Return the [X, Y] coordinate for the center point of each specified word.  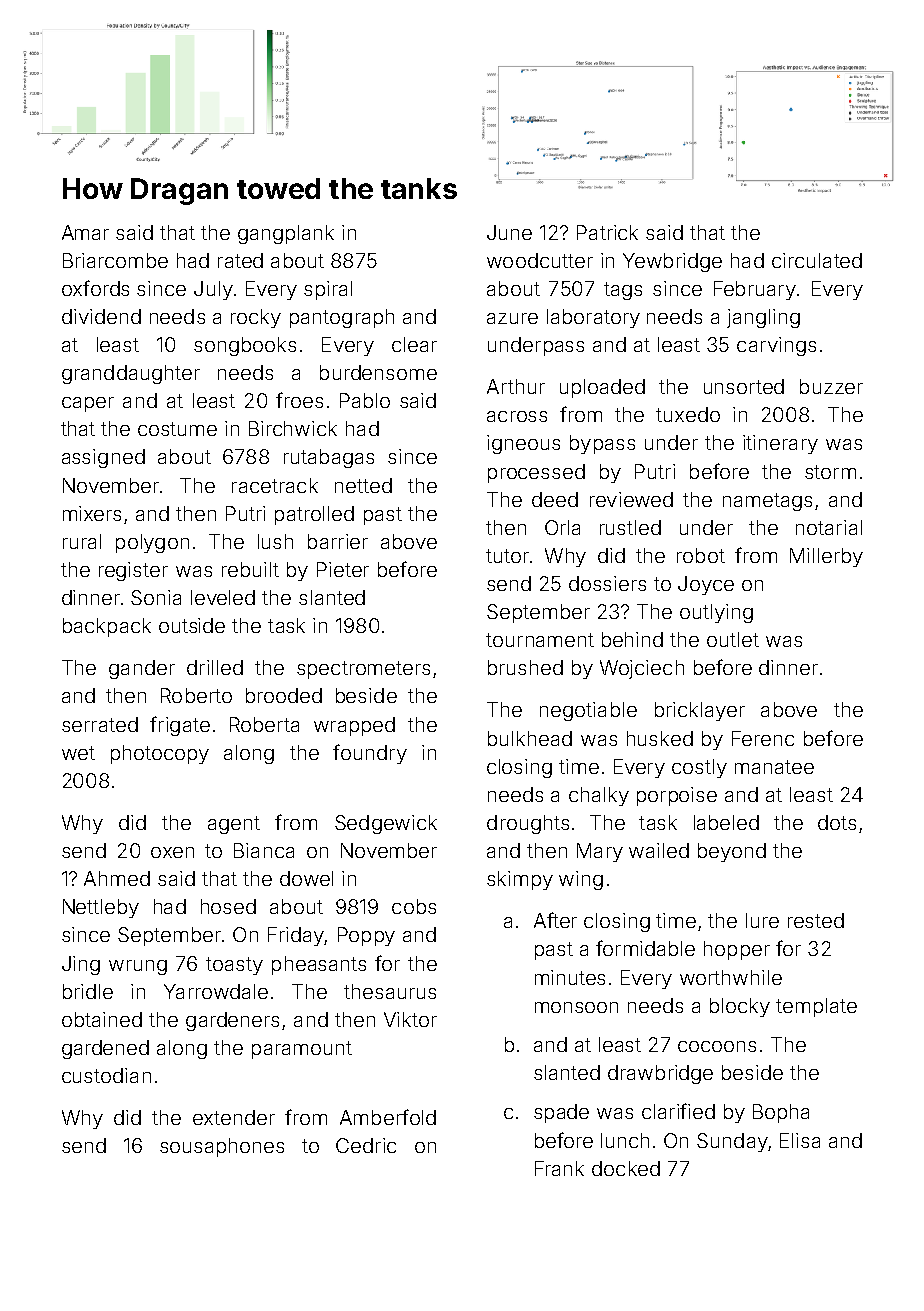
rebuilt [250, 569]
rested [816, 920]
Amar [85, 232]
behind [632, 639]
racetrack [275, 485]
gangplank [286, 234]
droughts [528, 824]
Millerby [826, 557]
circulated [817, 260]
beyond [732, 852]
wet [78, 753]
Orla [562, 527]
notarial [829, 527]
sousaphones [222, 1147]
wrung [138, 967]
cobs [414, 906]
